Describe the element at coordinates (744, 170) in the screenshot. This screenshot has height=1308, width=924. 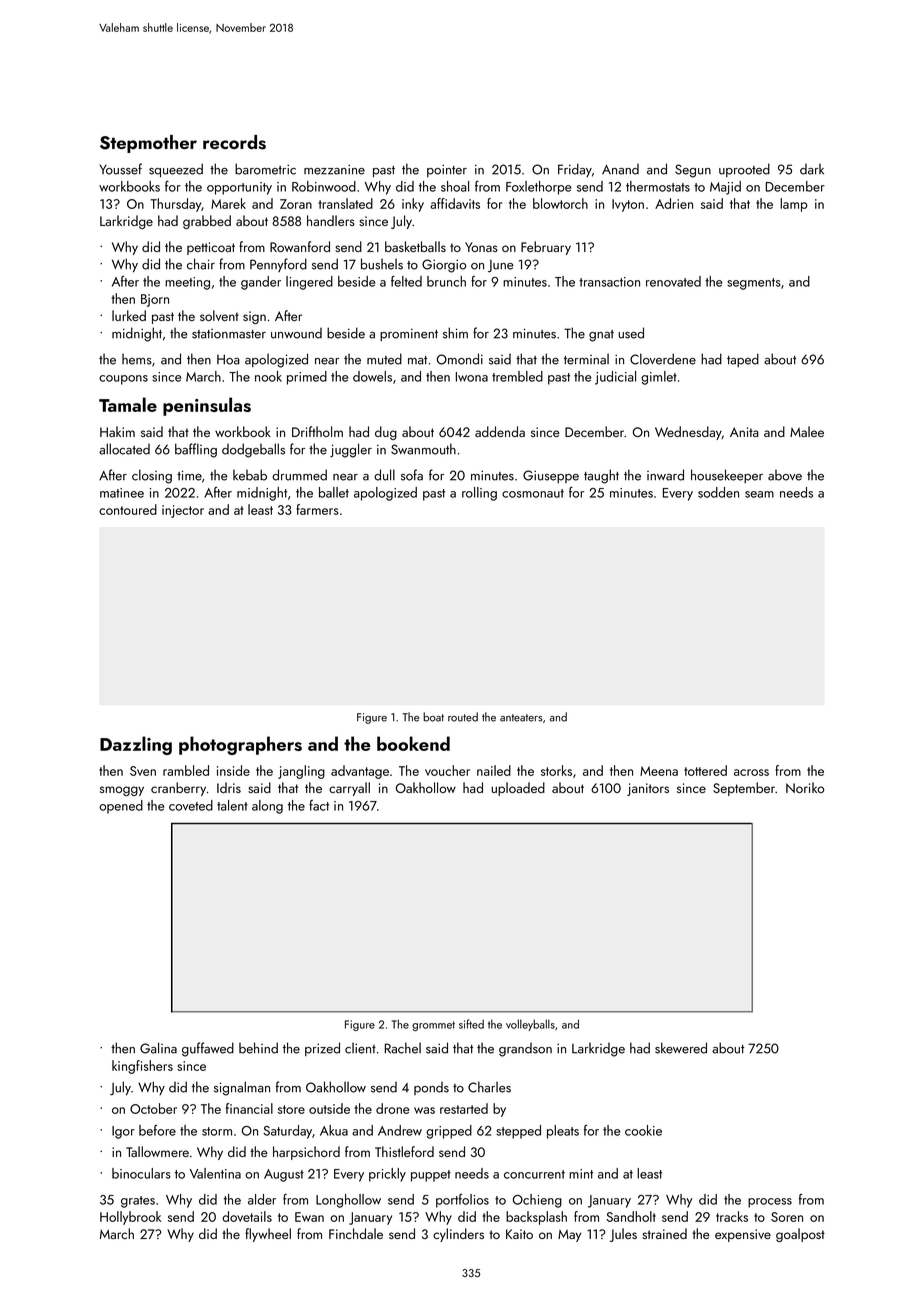
I see `uprooted` at that location.
